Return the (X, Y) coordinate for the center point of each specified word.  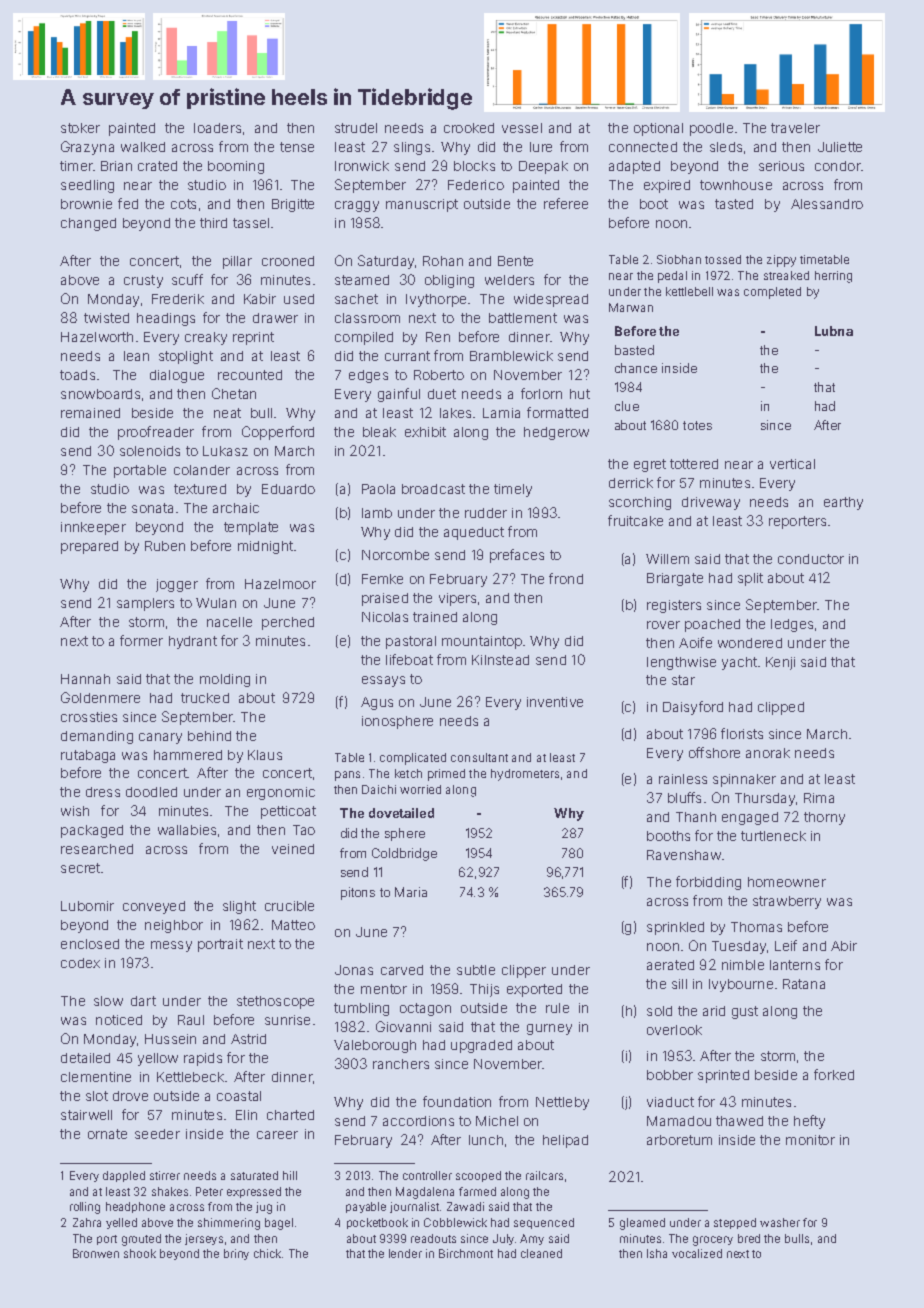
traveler (795, 128)
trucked (205, 698)
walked (143, 147)
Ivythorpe (436, 300)
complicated (413, 759)
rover (663, 625)
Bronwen (96, 1253)
